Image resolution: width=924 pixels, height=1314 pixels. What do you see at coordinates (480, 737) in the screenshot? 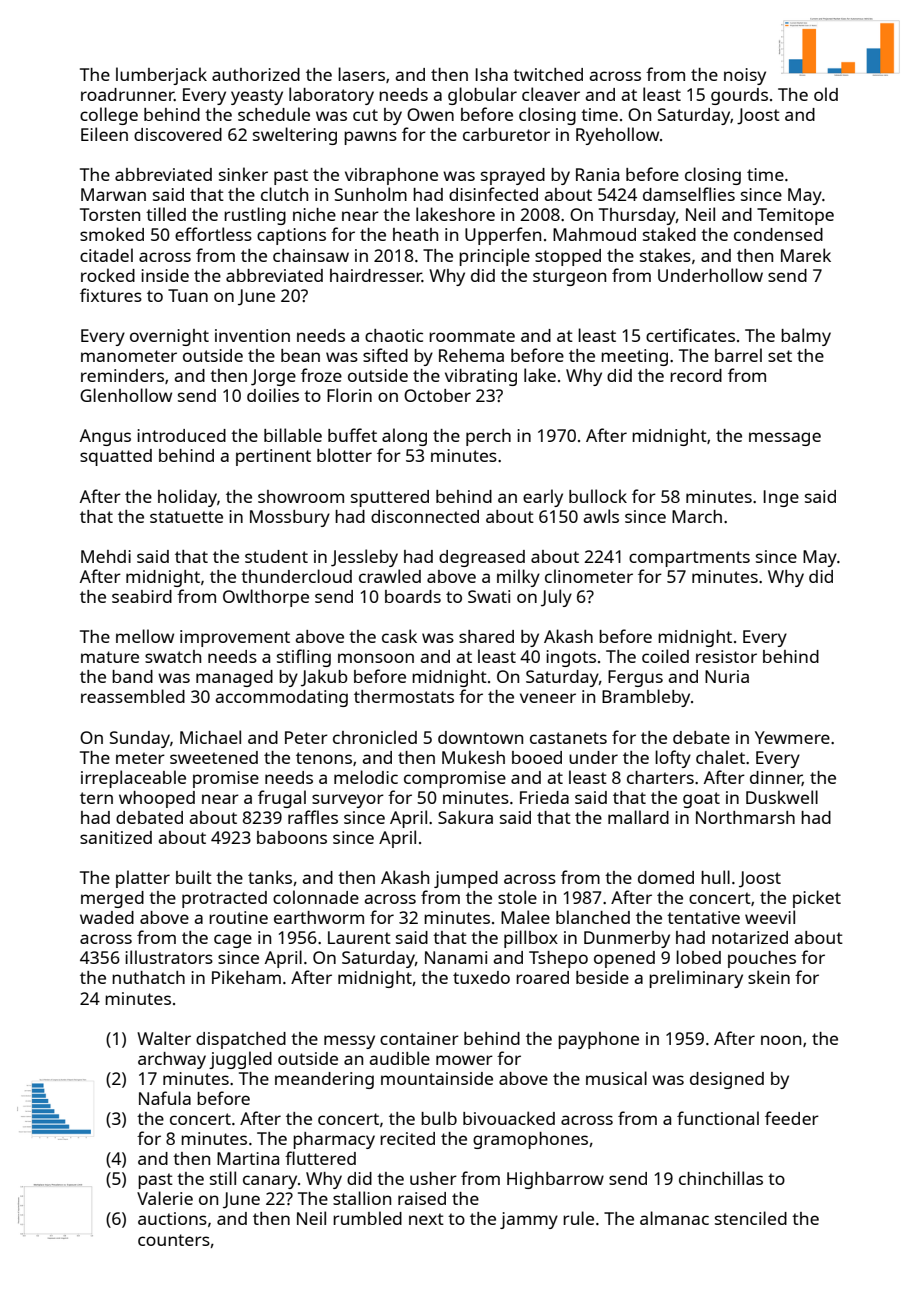
I see `downtown` at bounding box center [480, 737].
